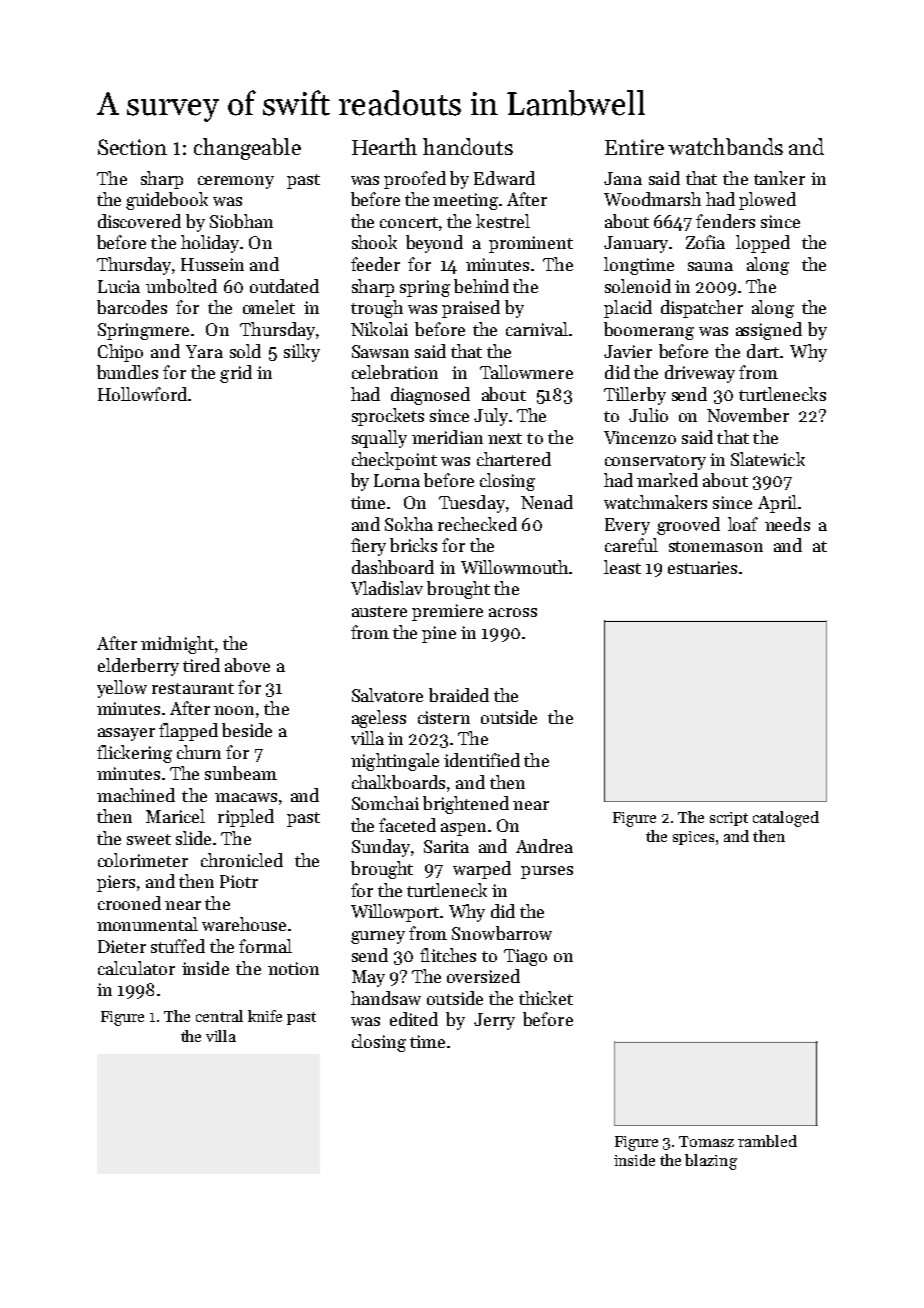  Describe the element at coordinates (725, 146) in the screenshot. I see `watchbands` at that location.
